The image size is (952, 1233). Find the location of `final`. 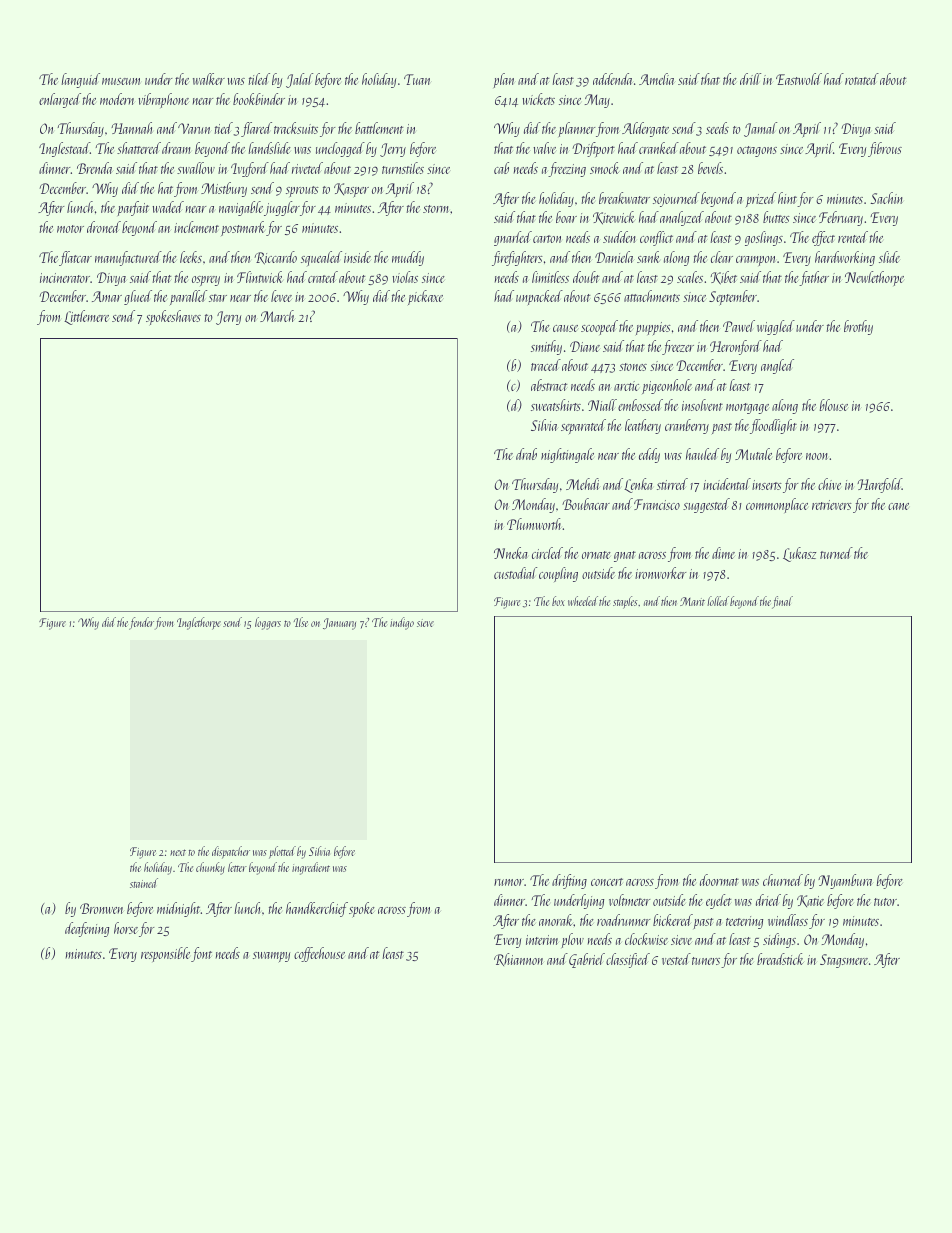

final is located at coordinates (782, 602).
